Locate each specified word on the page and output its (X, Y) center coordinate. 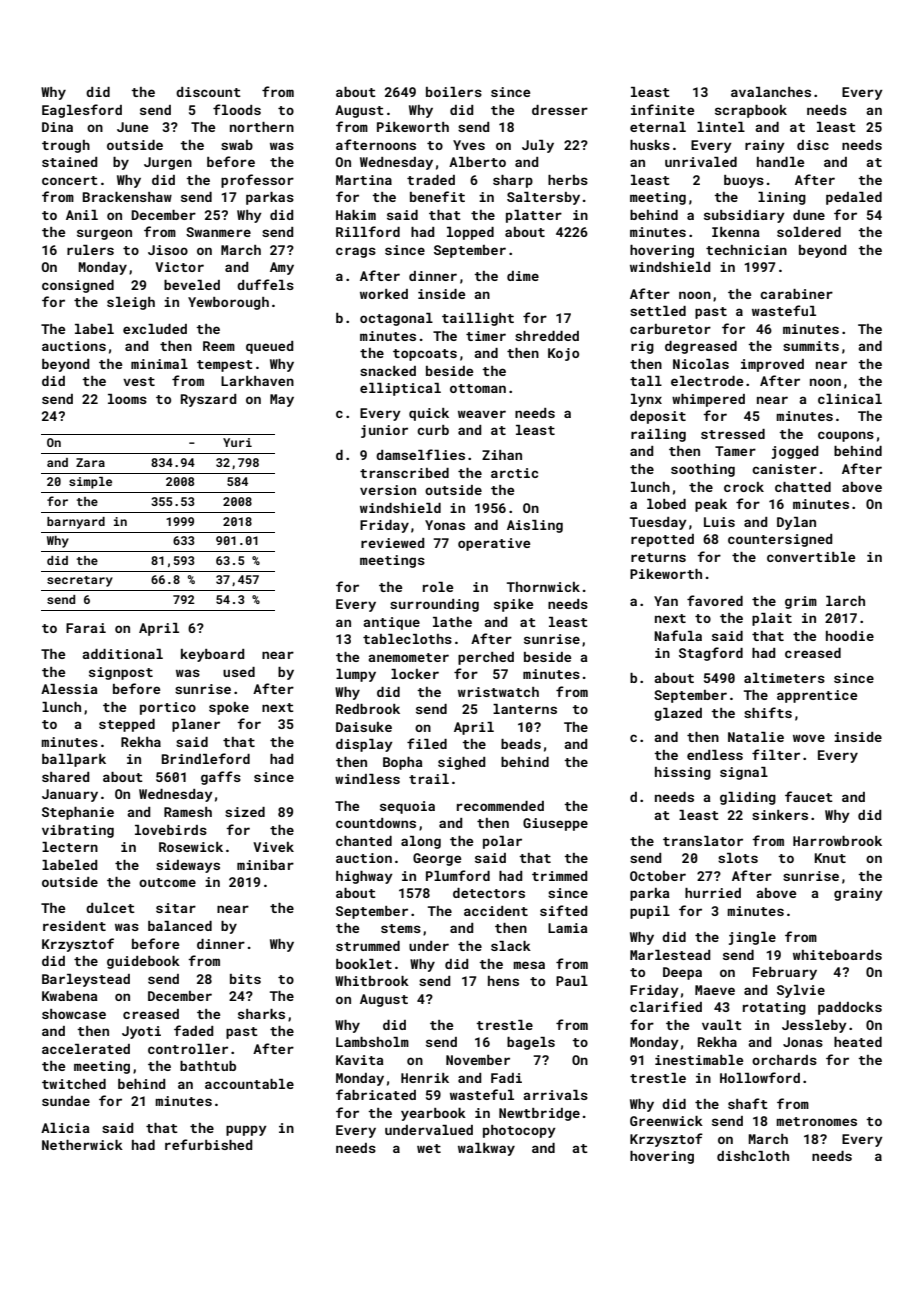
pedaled (854, 198)
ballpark (74, 760)
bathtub (208, 1066)
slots (738, 858)
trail (429, 779)
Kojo (563, 354)
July (538, 146)
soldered (809, 232)
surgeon (104, 234)
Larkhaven (257, 381)
